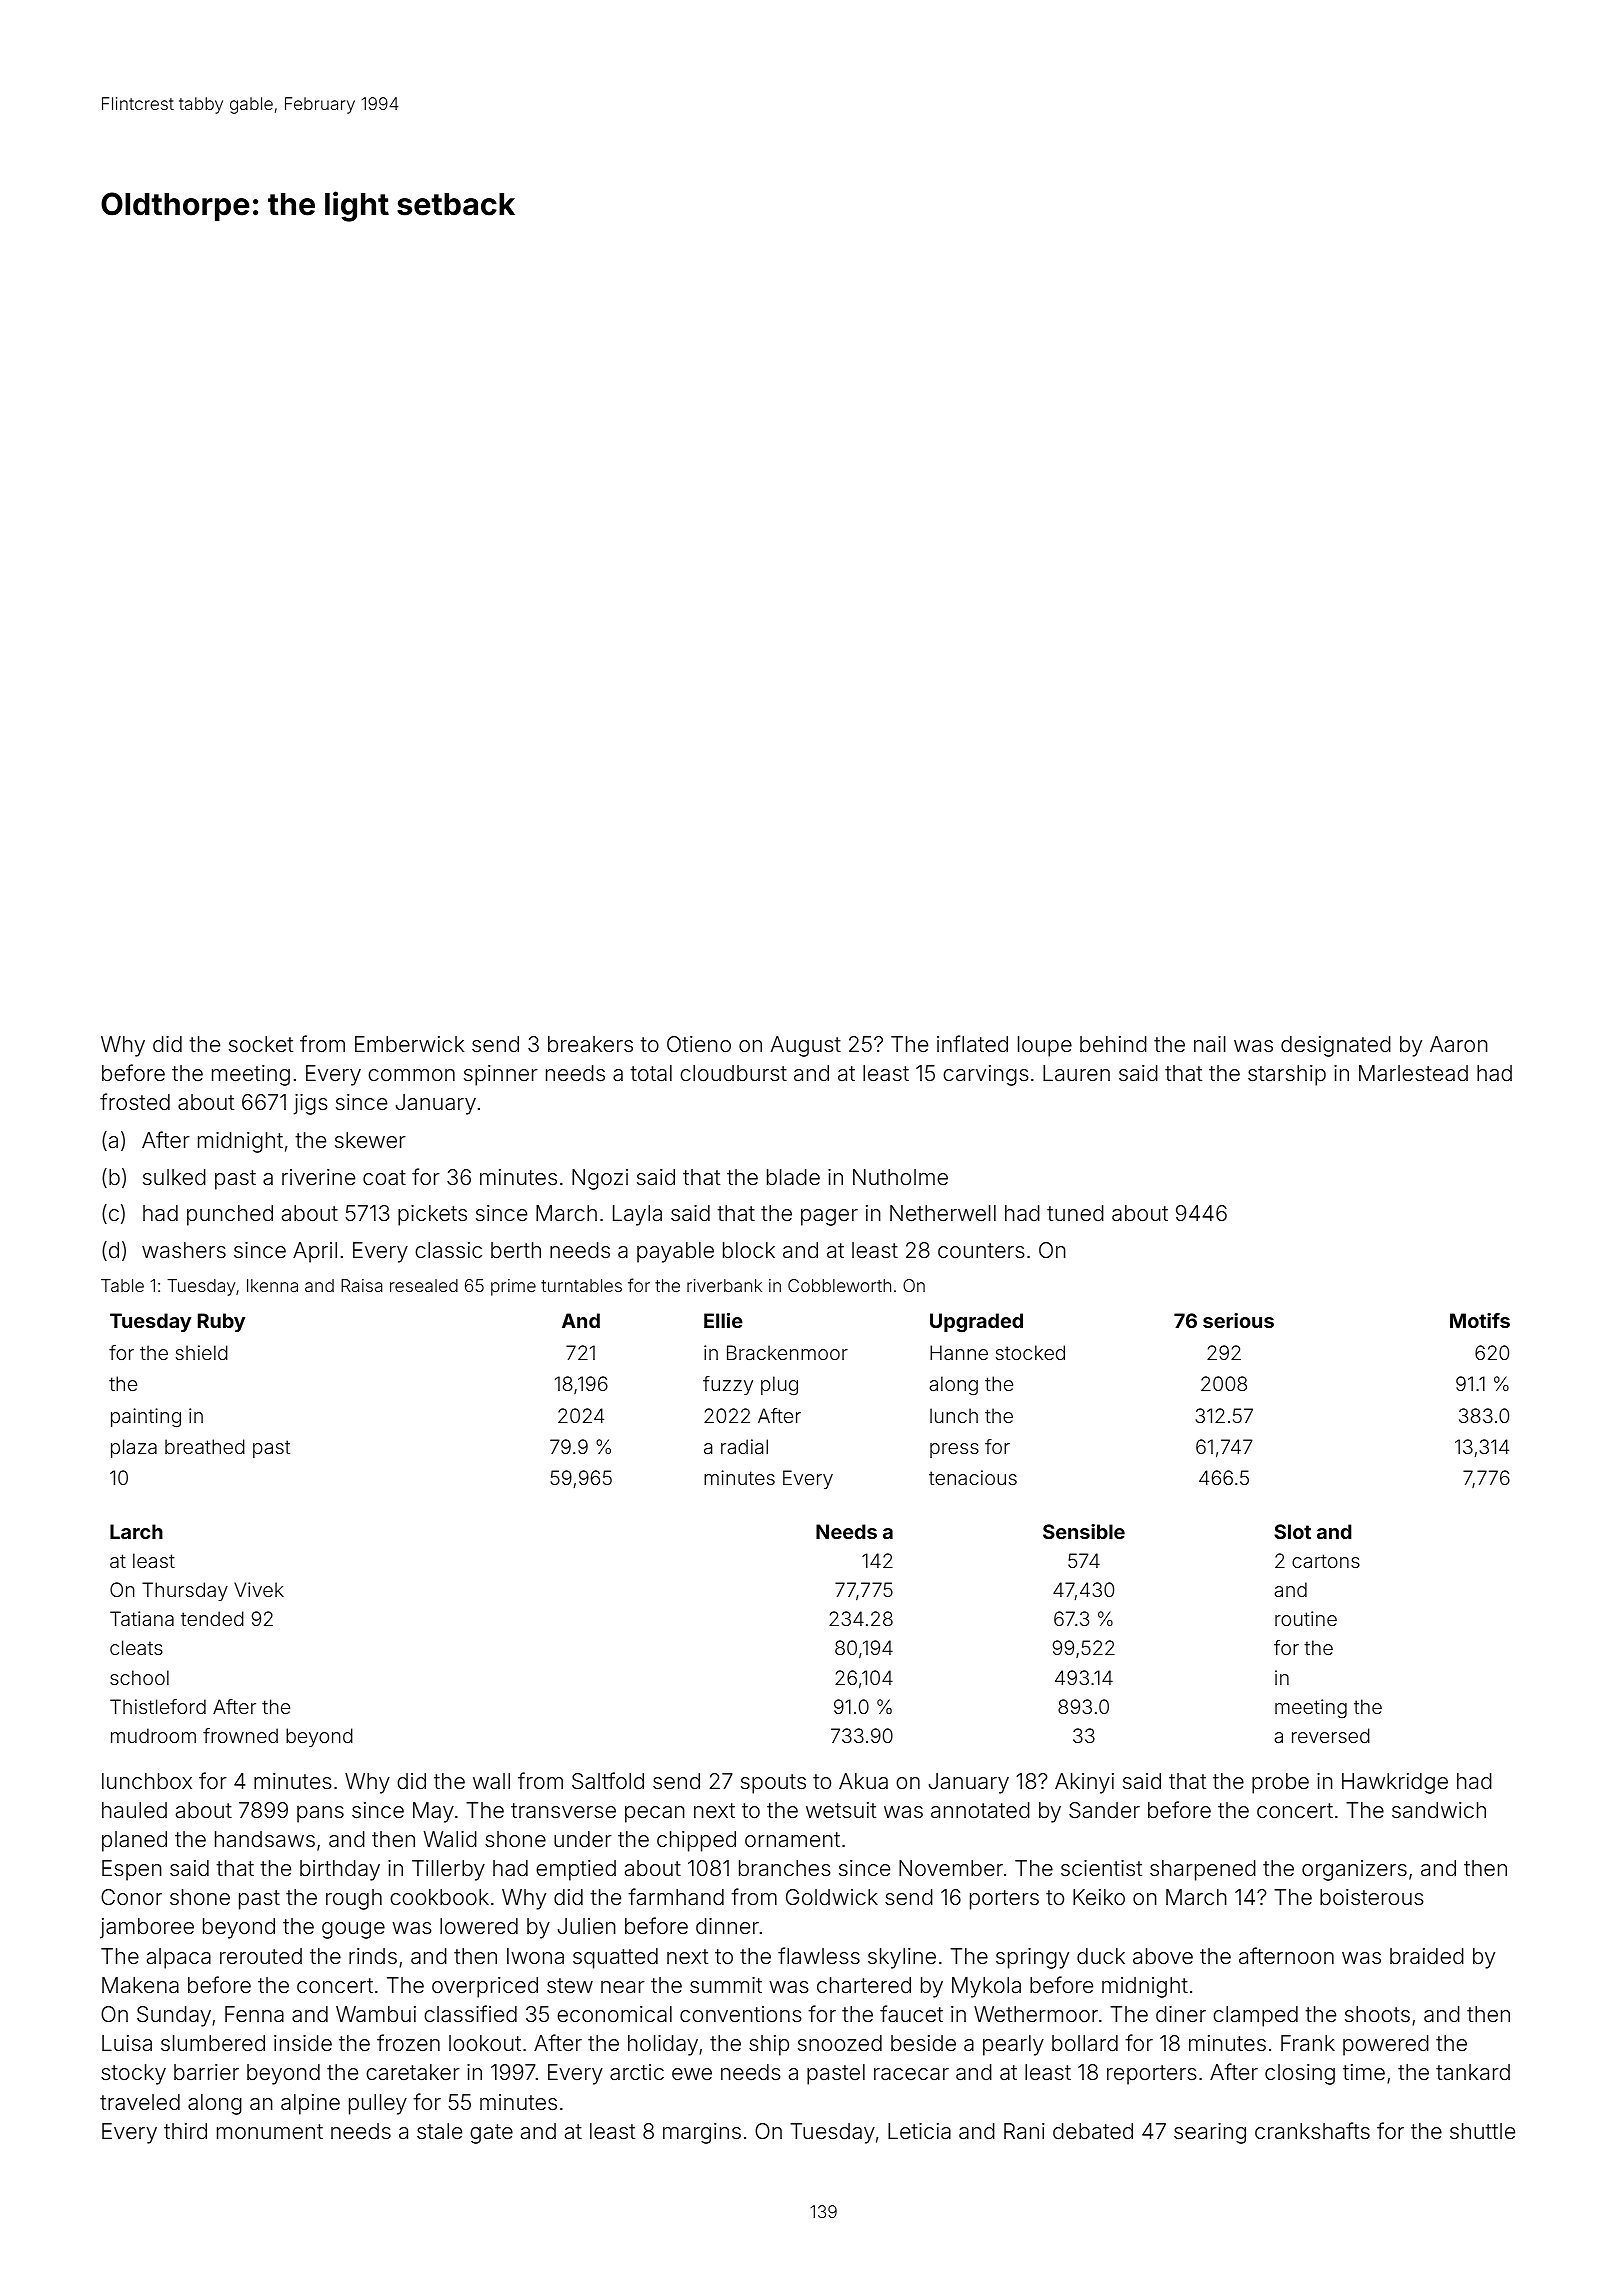  I want to click on rinds, so click(373, 1956).
